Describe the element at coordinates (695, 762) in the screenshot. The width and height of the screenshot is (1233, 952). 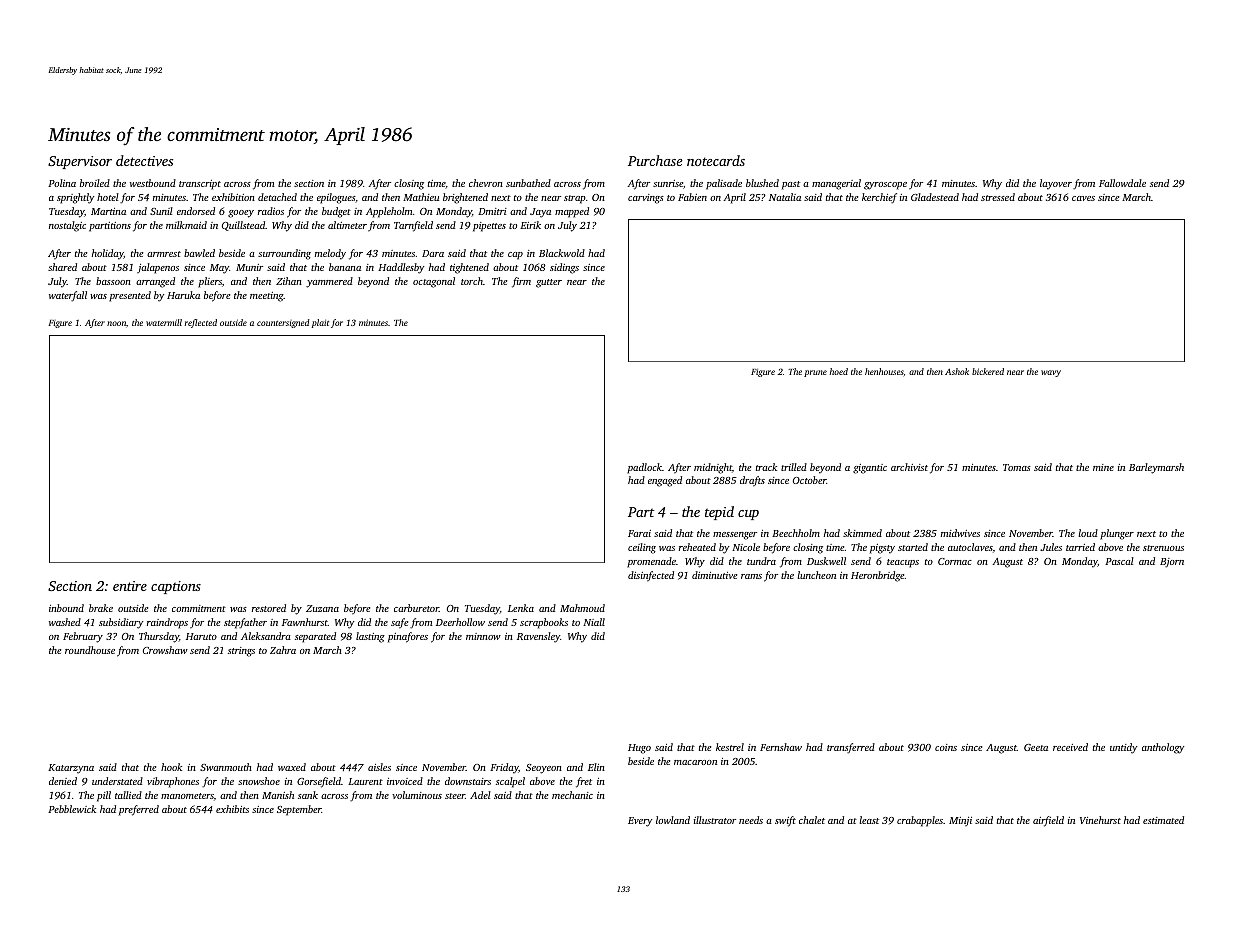
I see `macaroon` at that location.
